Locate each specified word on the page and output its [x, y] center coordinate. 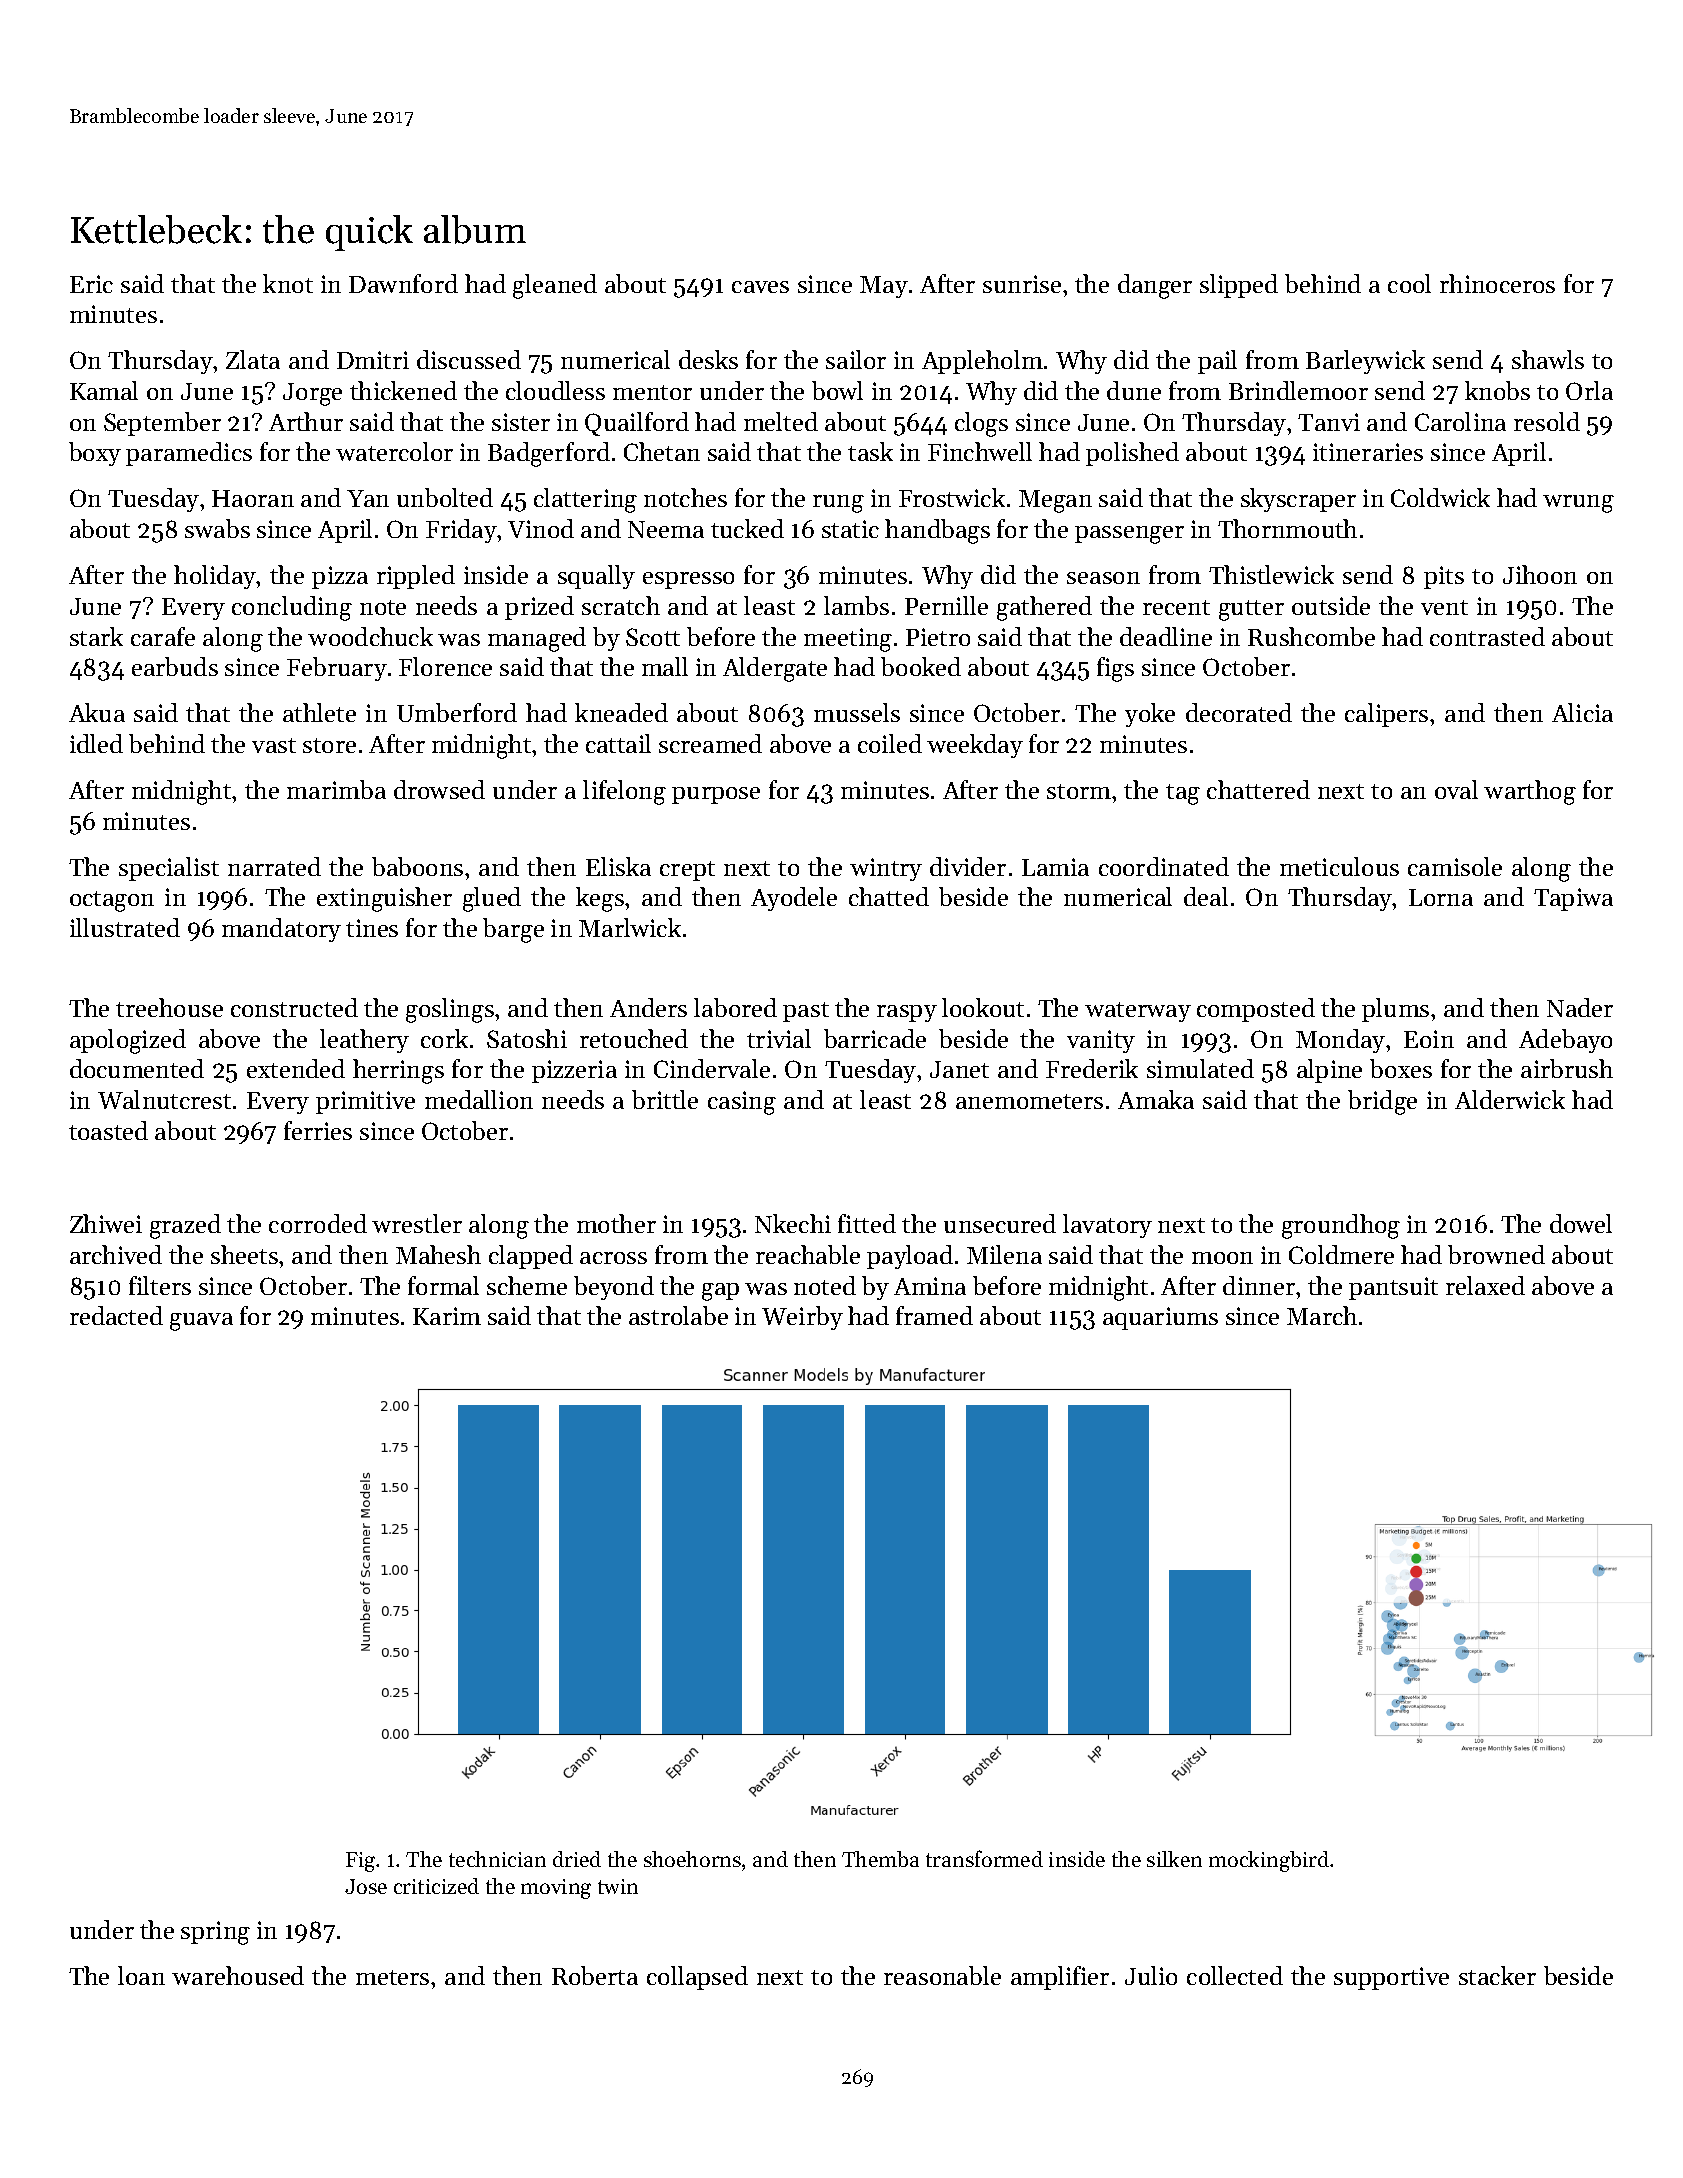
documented [137, 1068]
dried [577, 1859]
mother [616, 1223]
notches [685, 497]
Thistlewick [1271, 574]
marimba [336, 789]
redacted [116, 1315]
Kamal [104, 390]
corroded [318, 1223]
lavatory [1107, 1226]
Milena [1004, 1254]
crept [687, 871]
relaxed [1485, 1285]
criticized [436, 1886]
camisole [1455, 866]
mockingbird [1269, 1861]
